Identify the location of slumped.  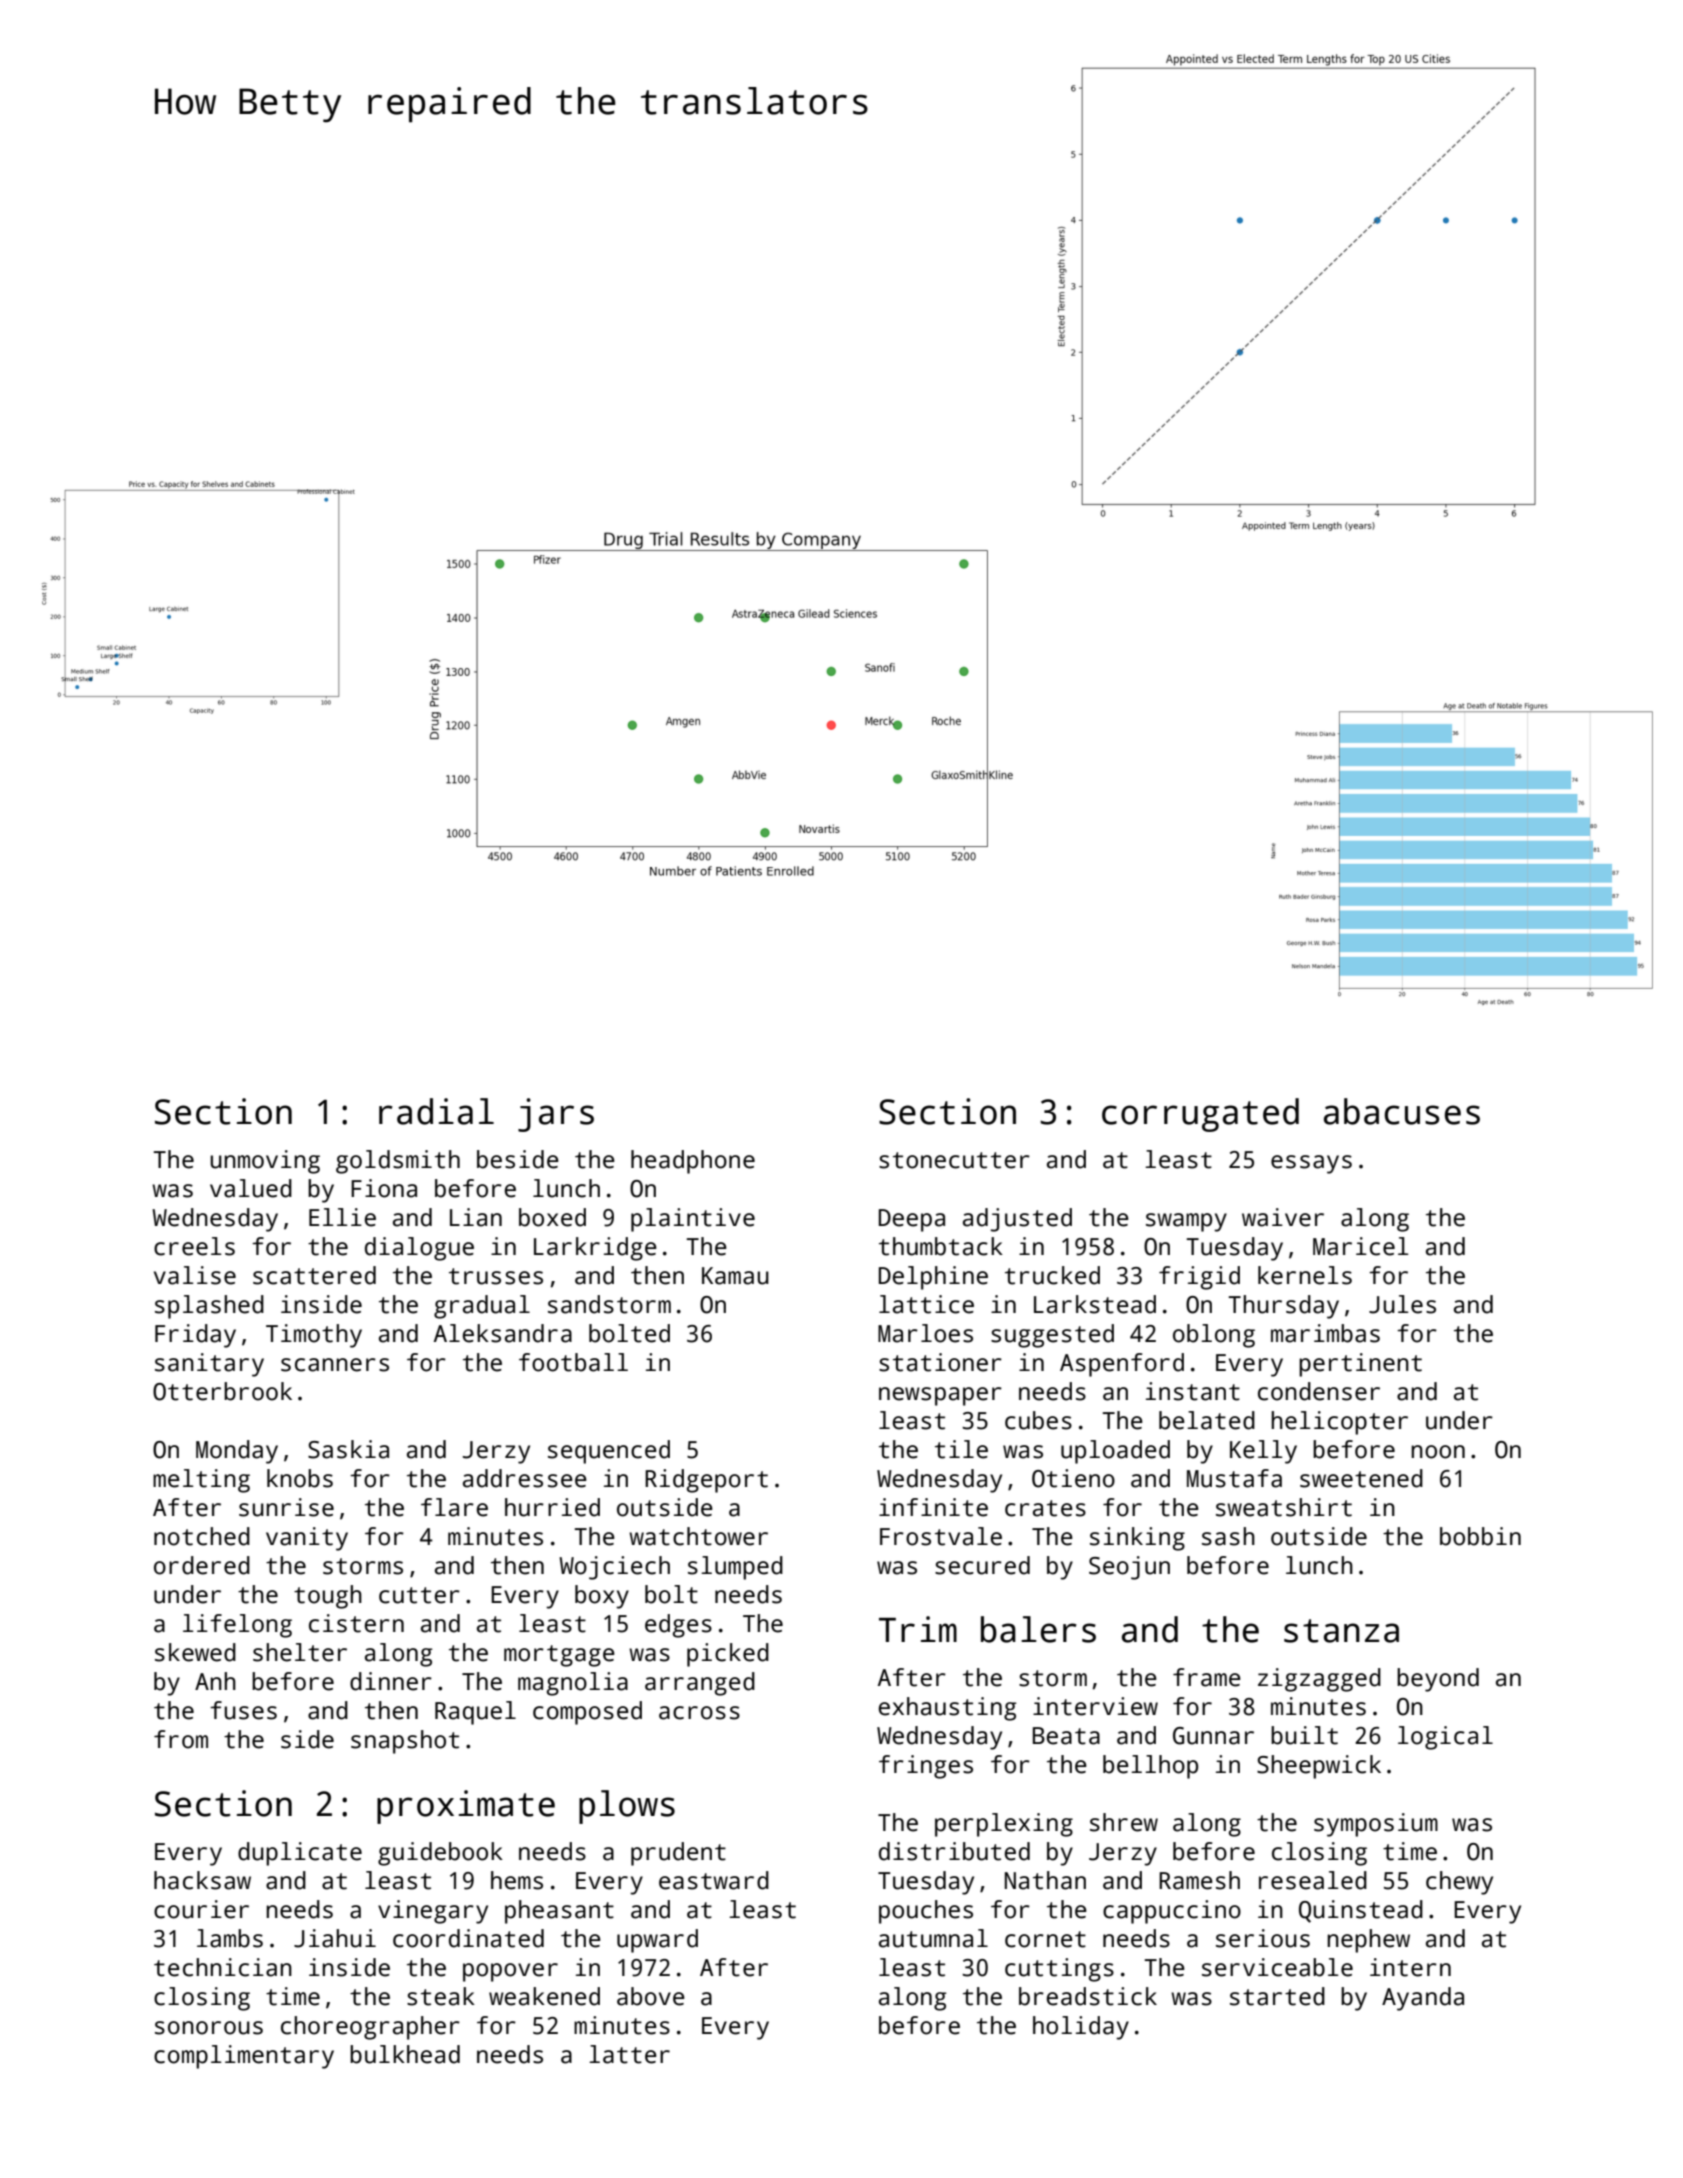
(735, 1568).
